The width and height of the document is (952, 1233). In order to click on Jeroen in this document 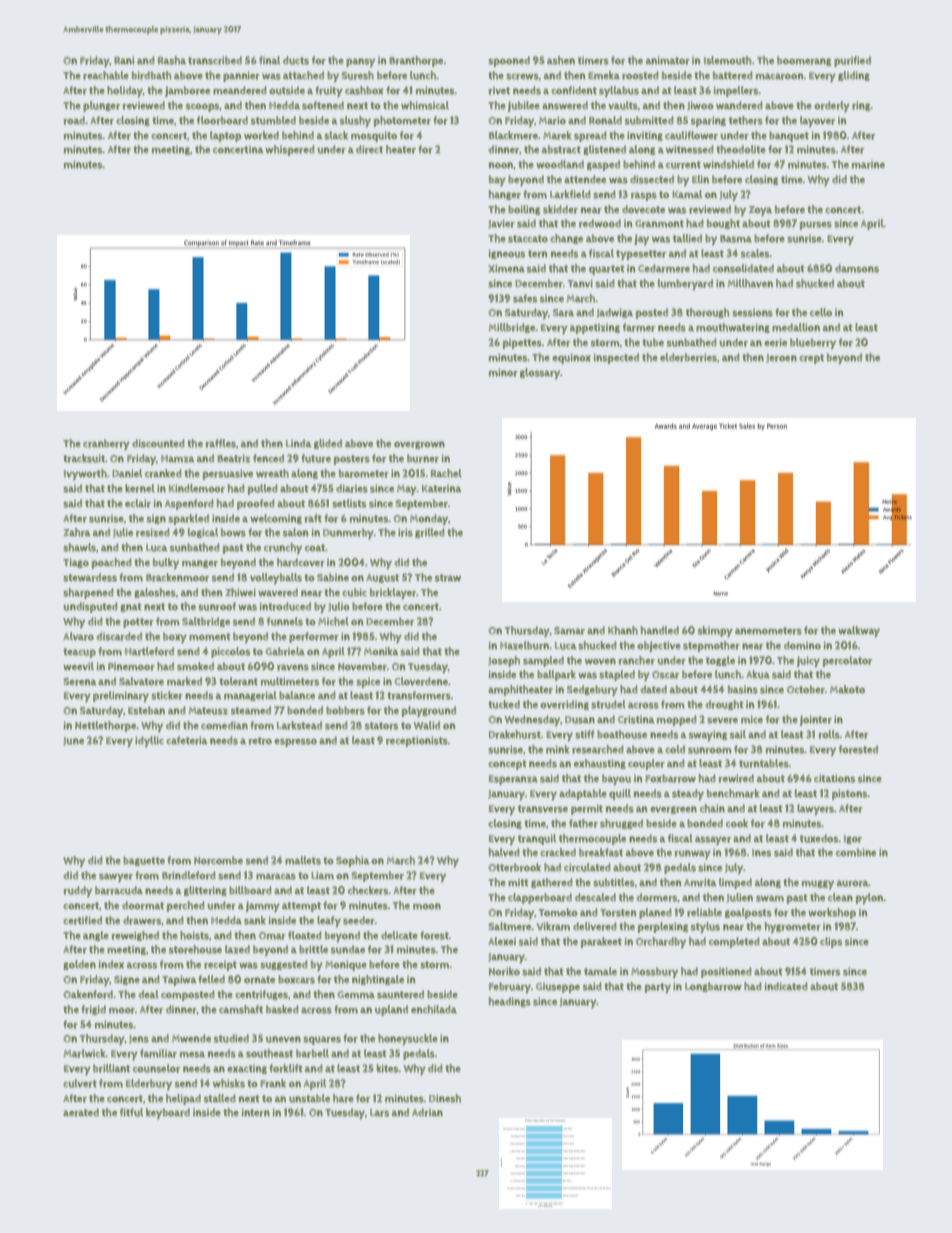, I will do `click(781, 358)`.
